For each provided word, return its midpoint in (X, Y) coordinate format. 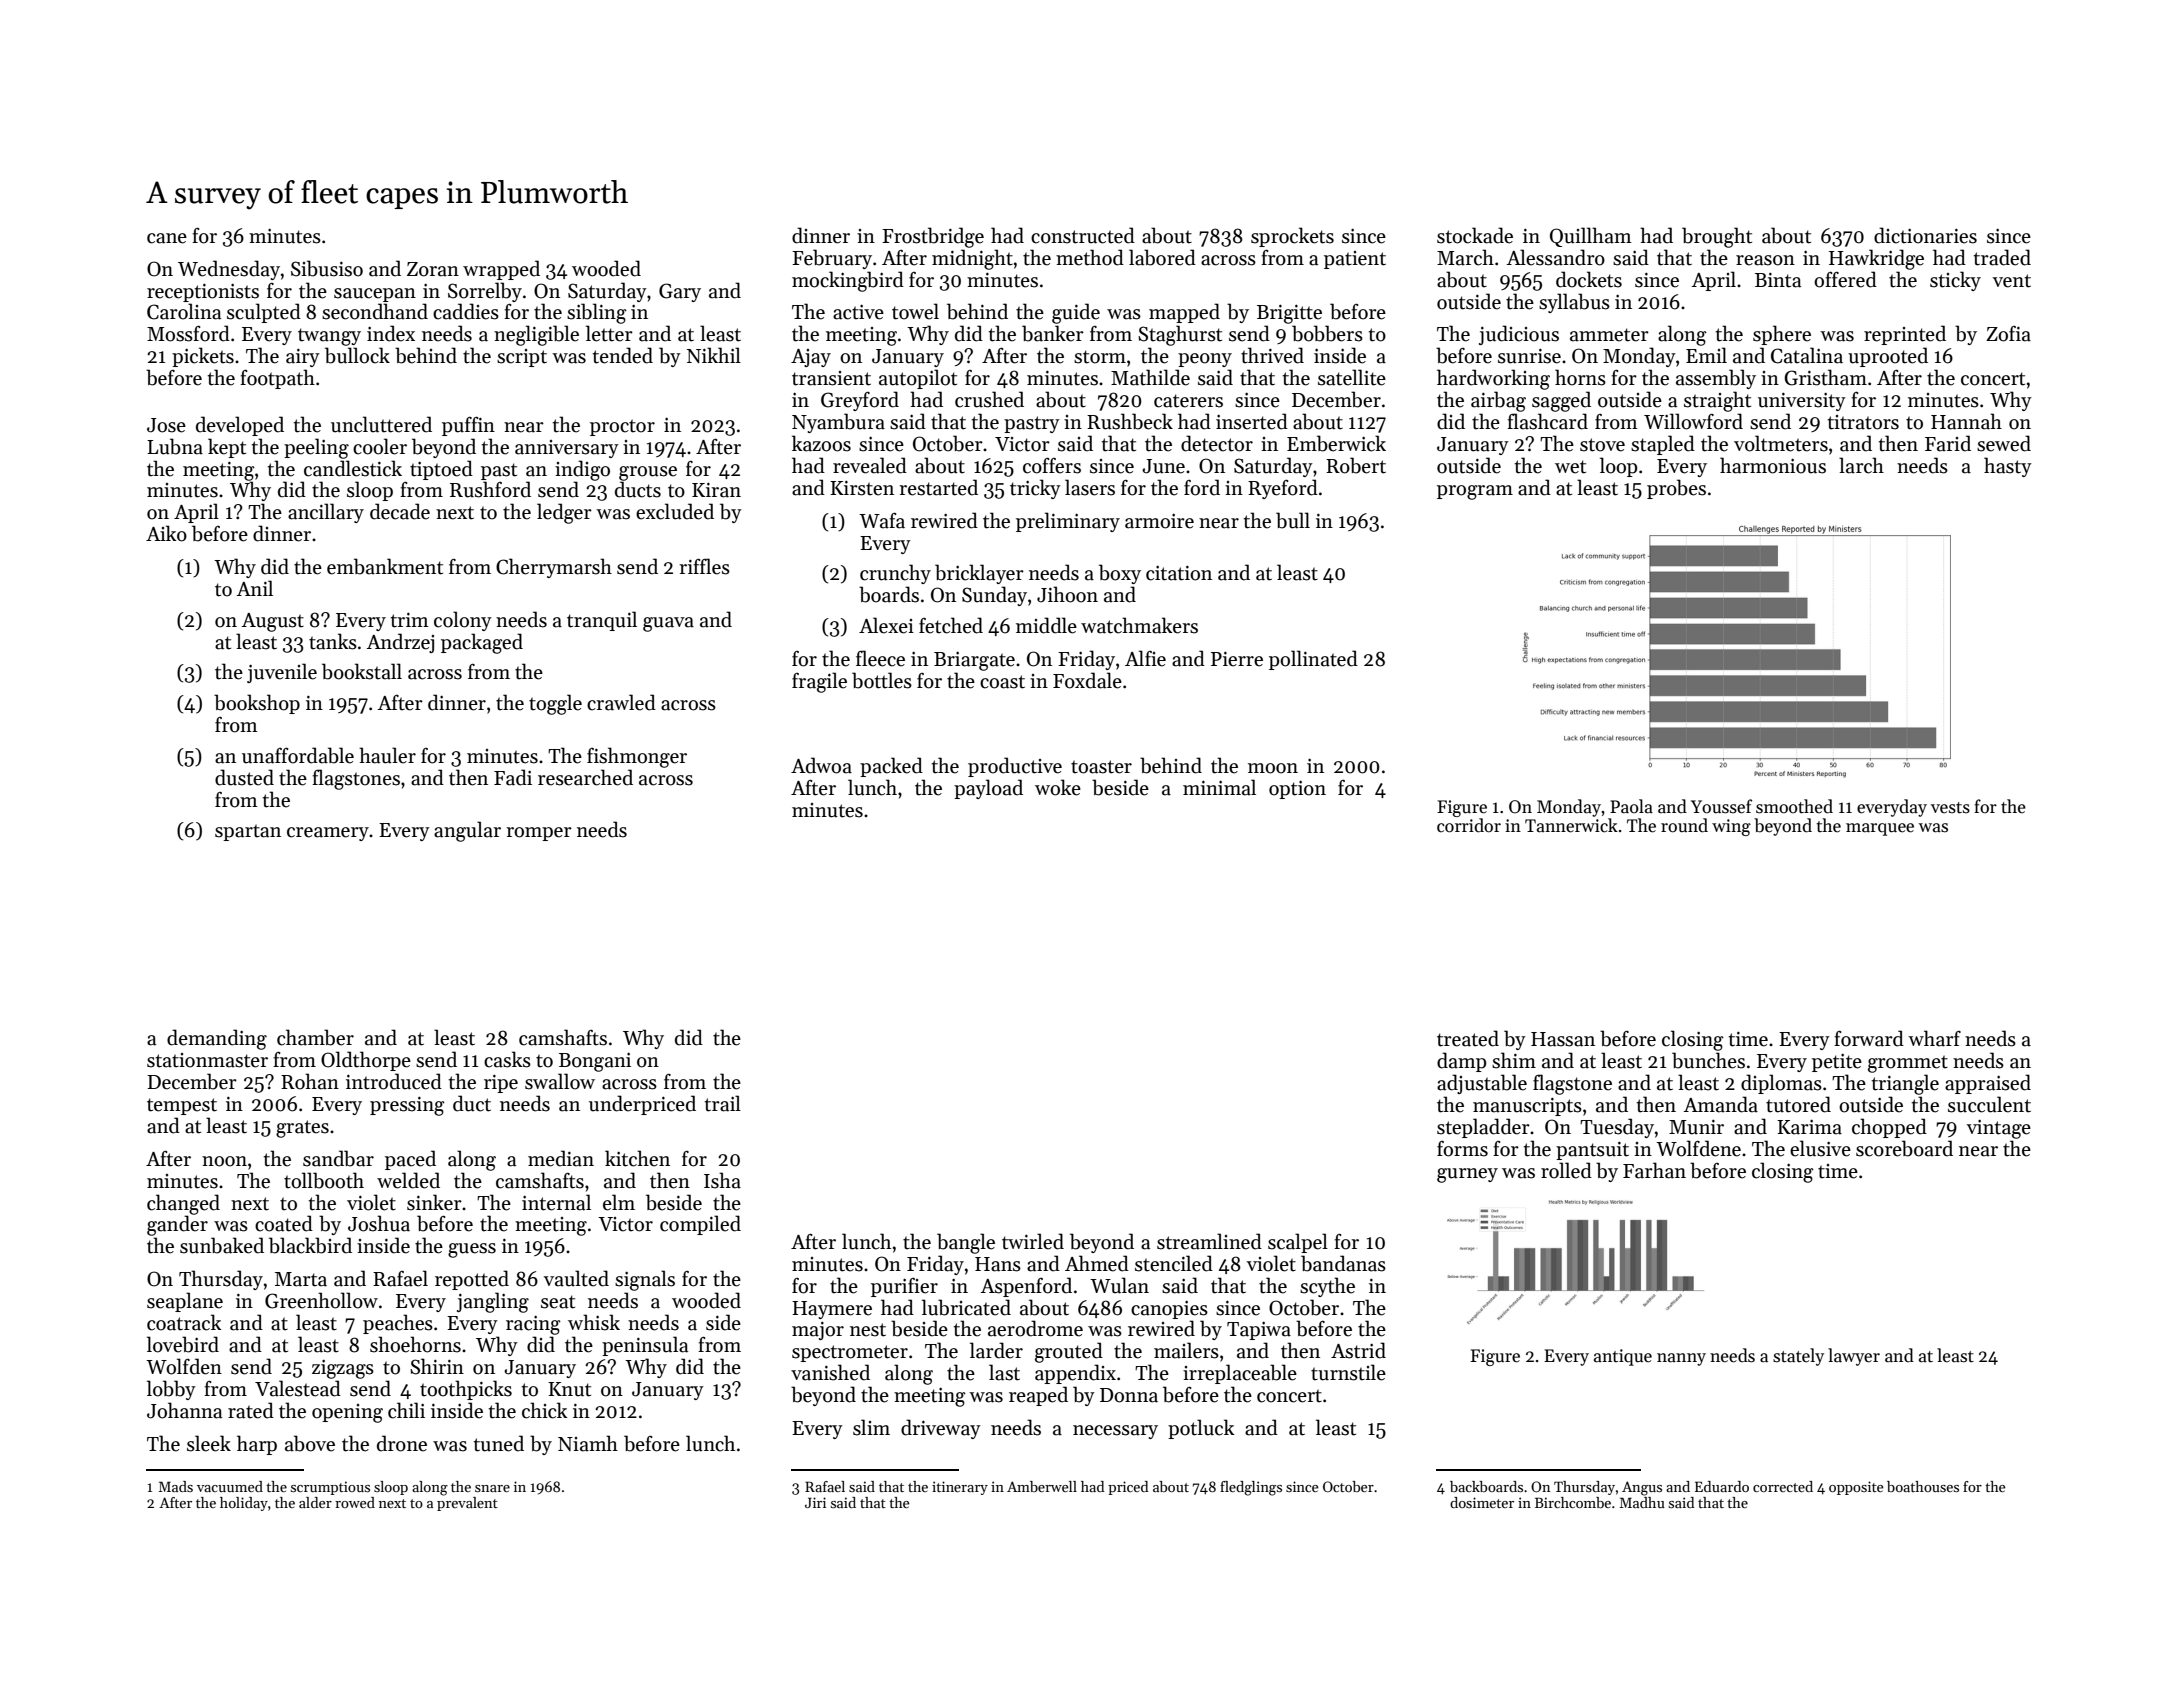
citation (1179, 573)
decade (400, 511)
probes (1676, 489)
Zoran (433, 269)
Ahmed (1097, 1263)
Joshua (379, 1223)
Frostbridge (933, 237)
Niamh (588, 1443)
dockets (1589, 279)
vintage (1999, 1129)
